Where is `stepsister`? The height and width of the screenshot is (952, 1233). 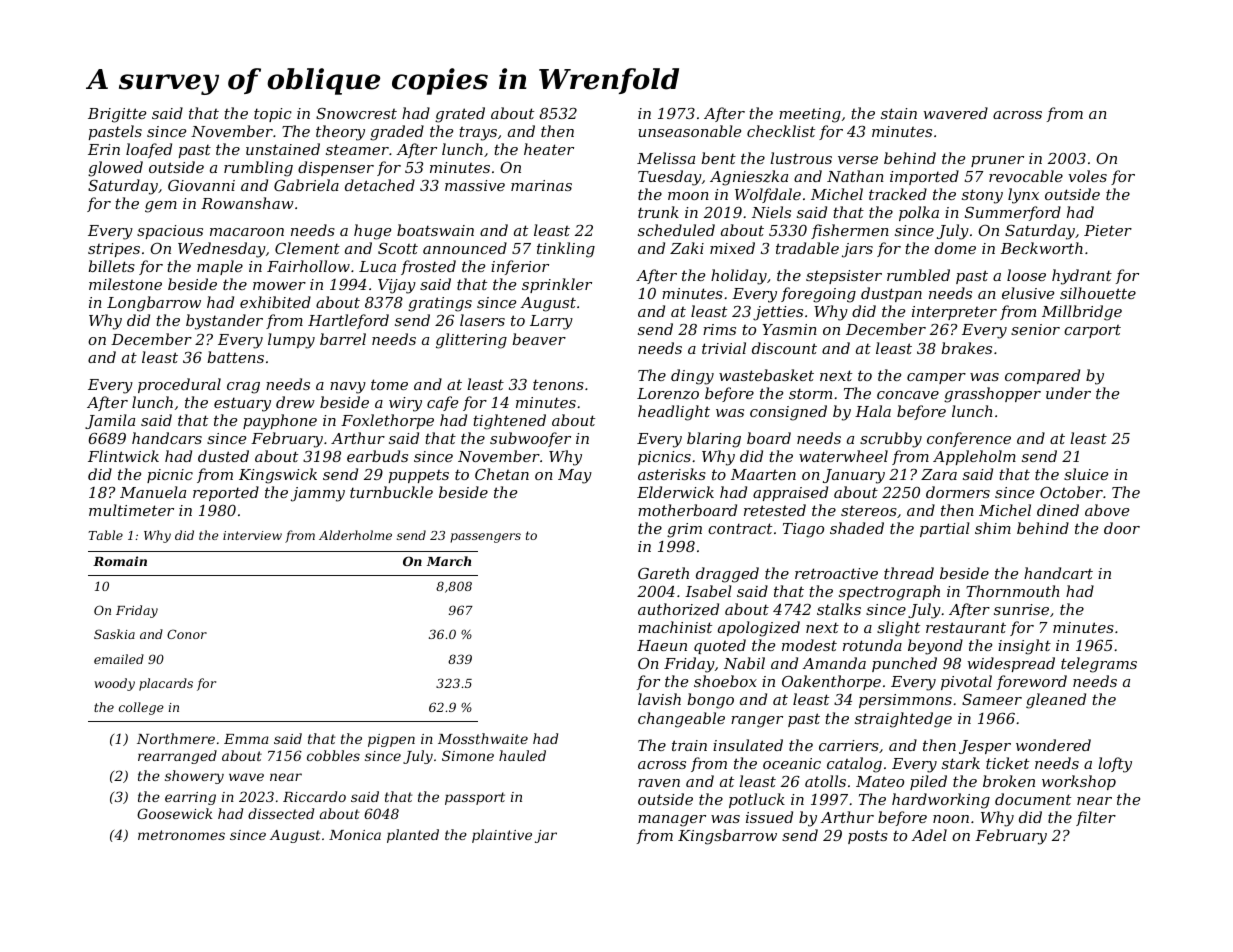
stepsister is located at coordinates (844, 277).
